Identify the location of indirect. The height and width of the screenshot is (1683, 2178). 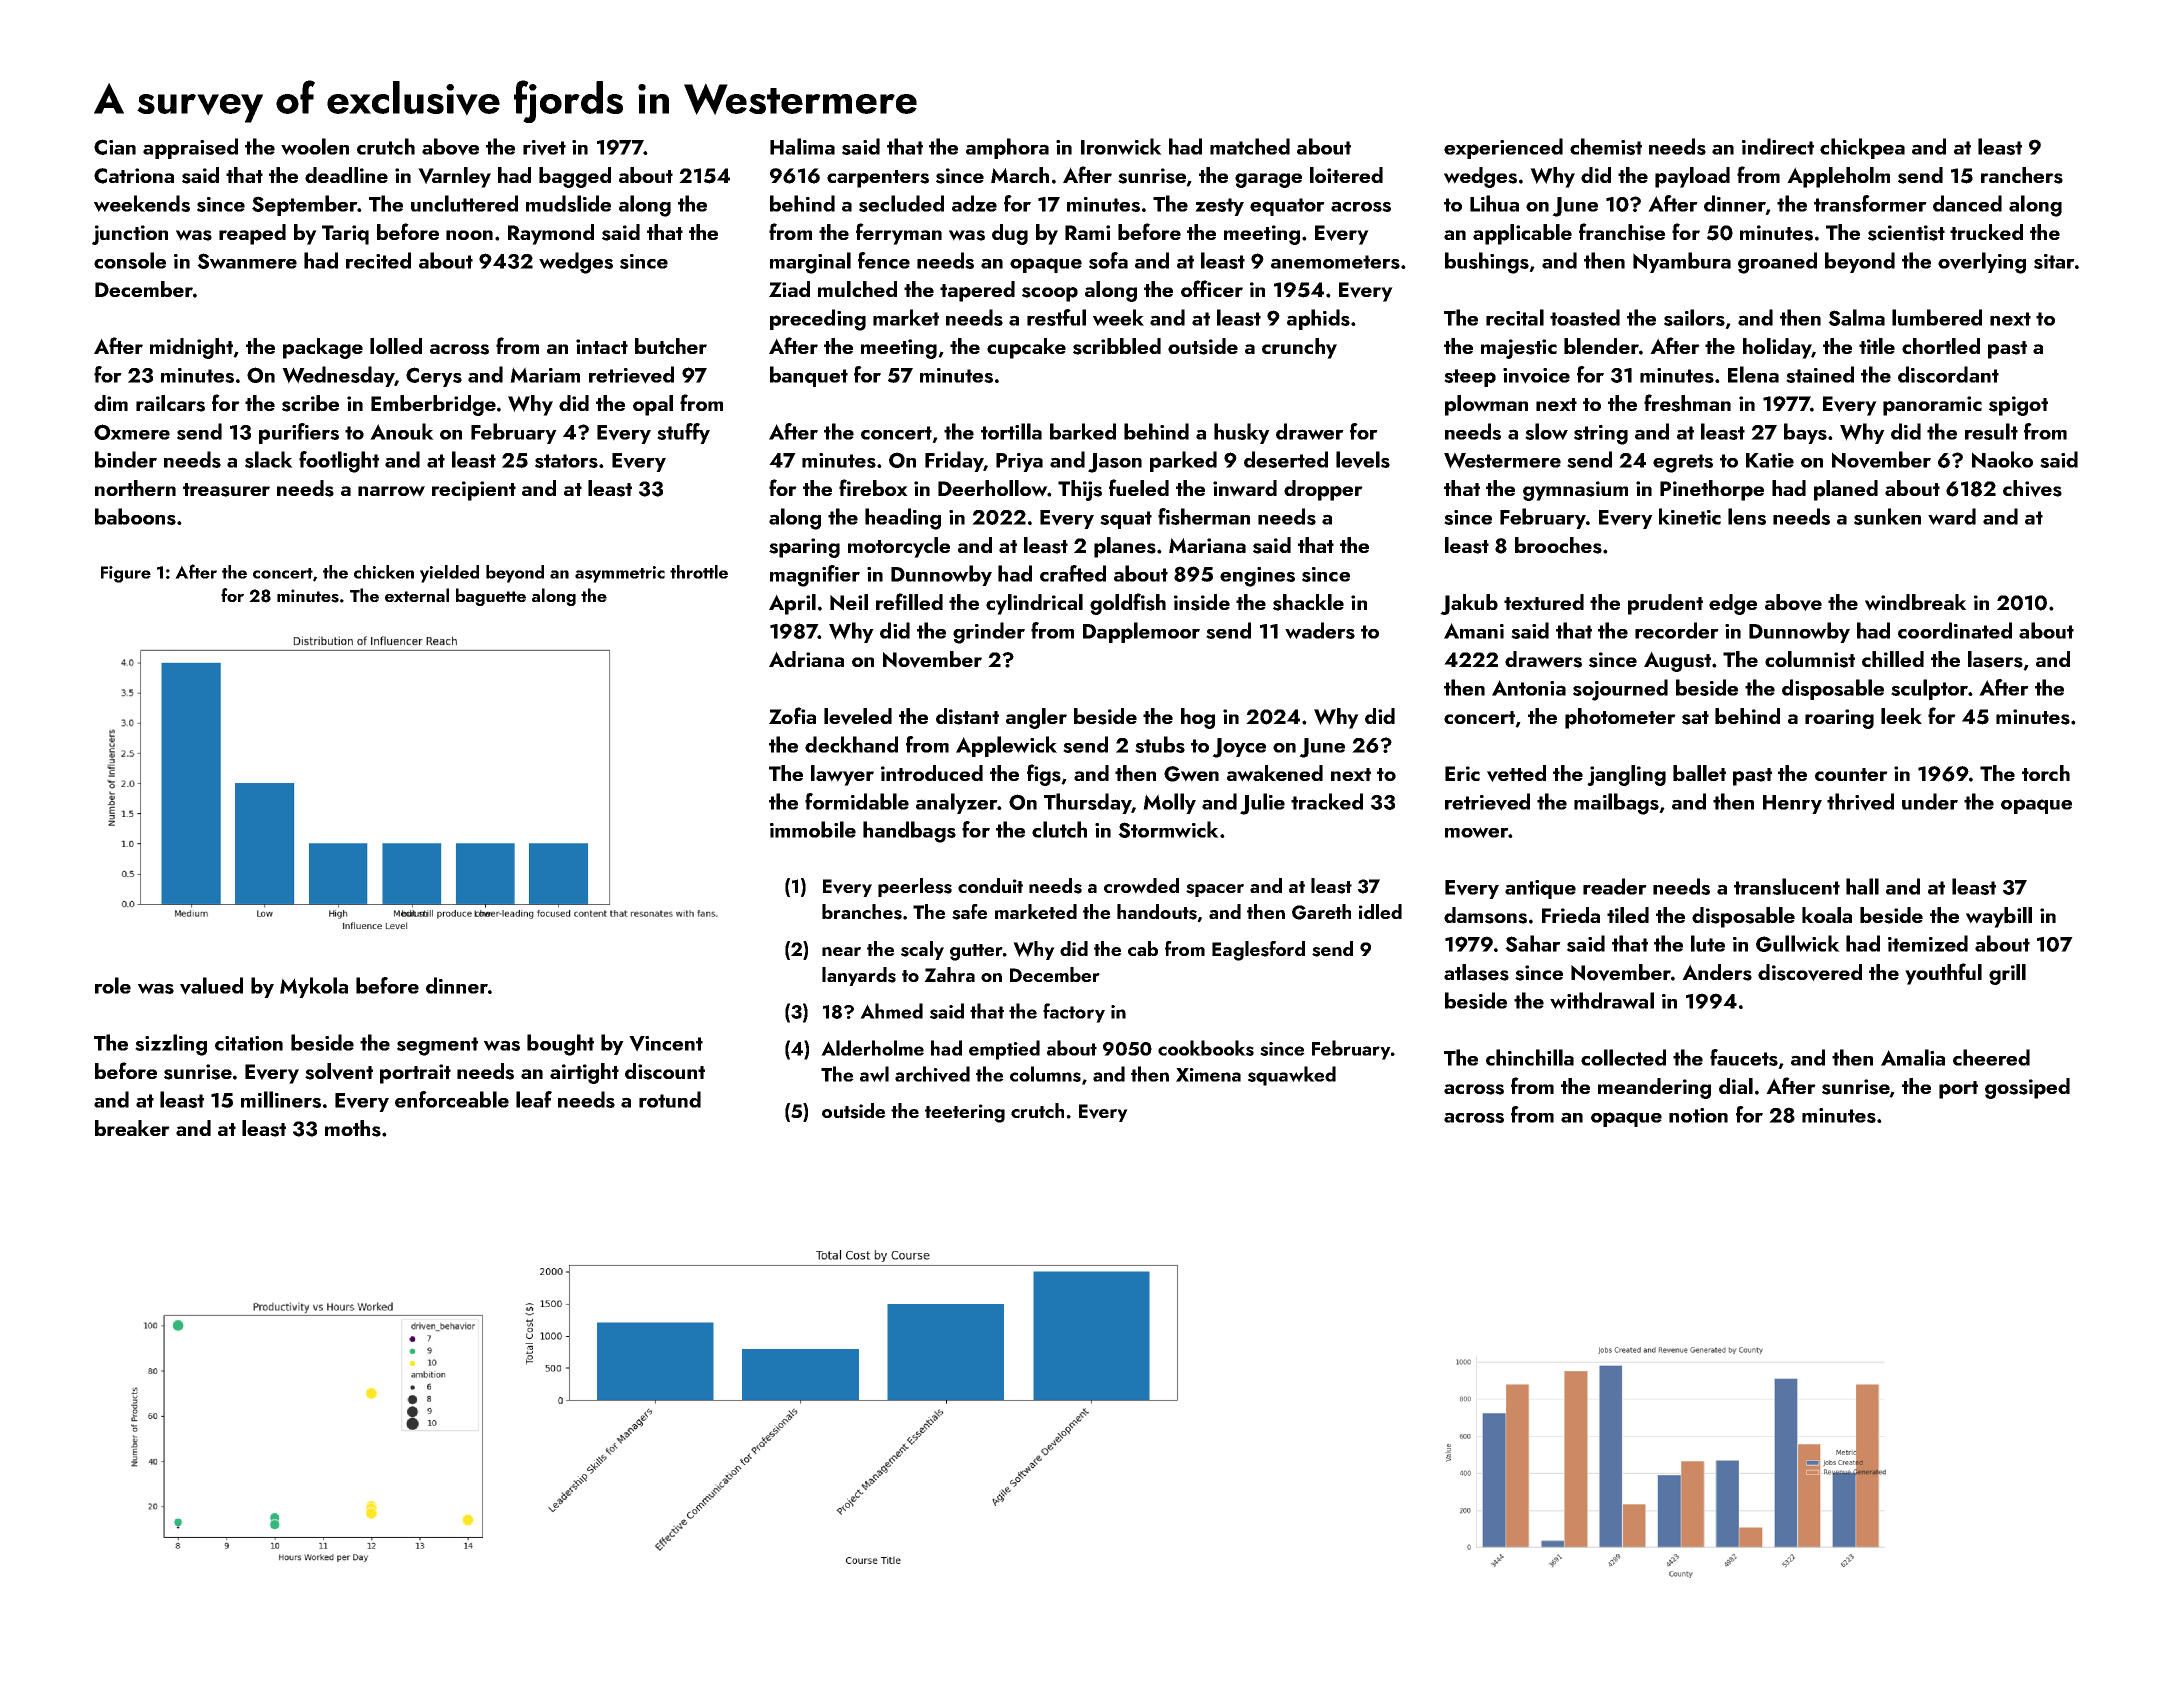
(1778, 146).
